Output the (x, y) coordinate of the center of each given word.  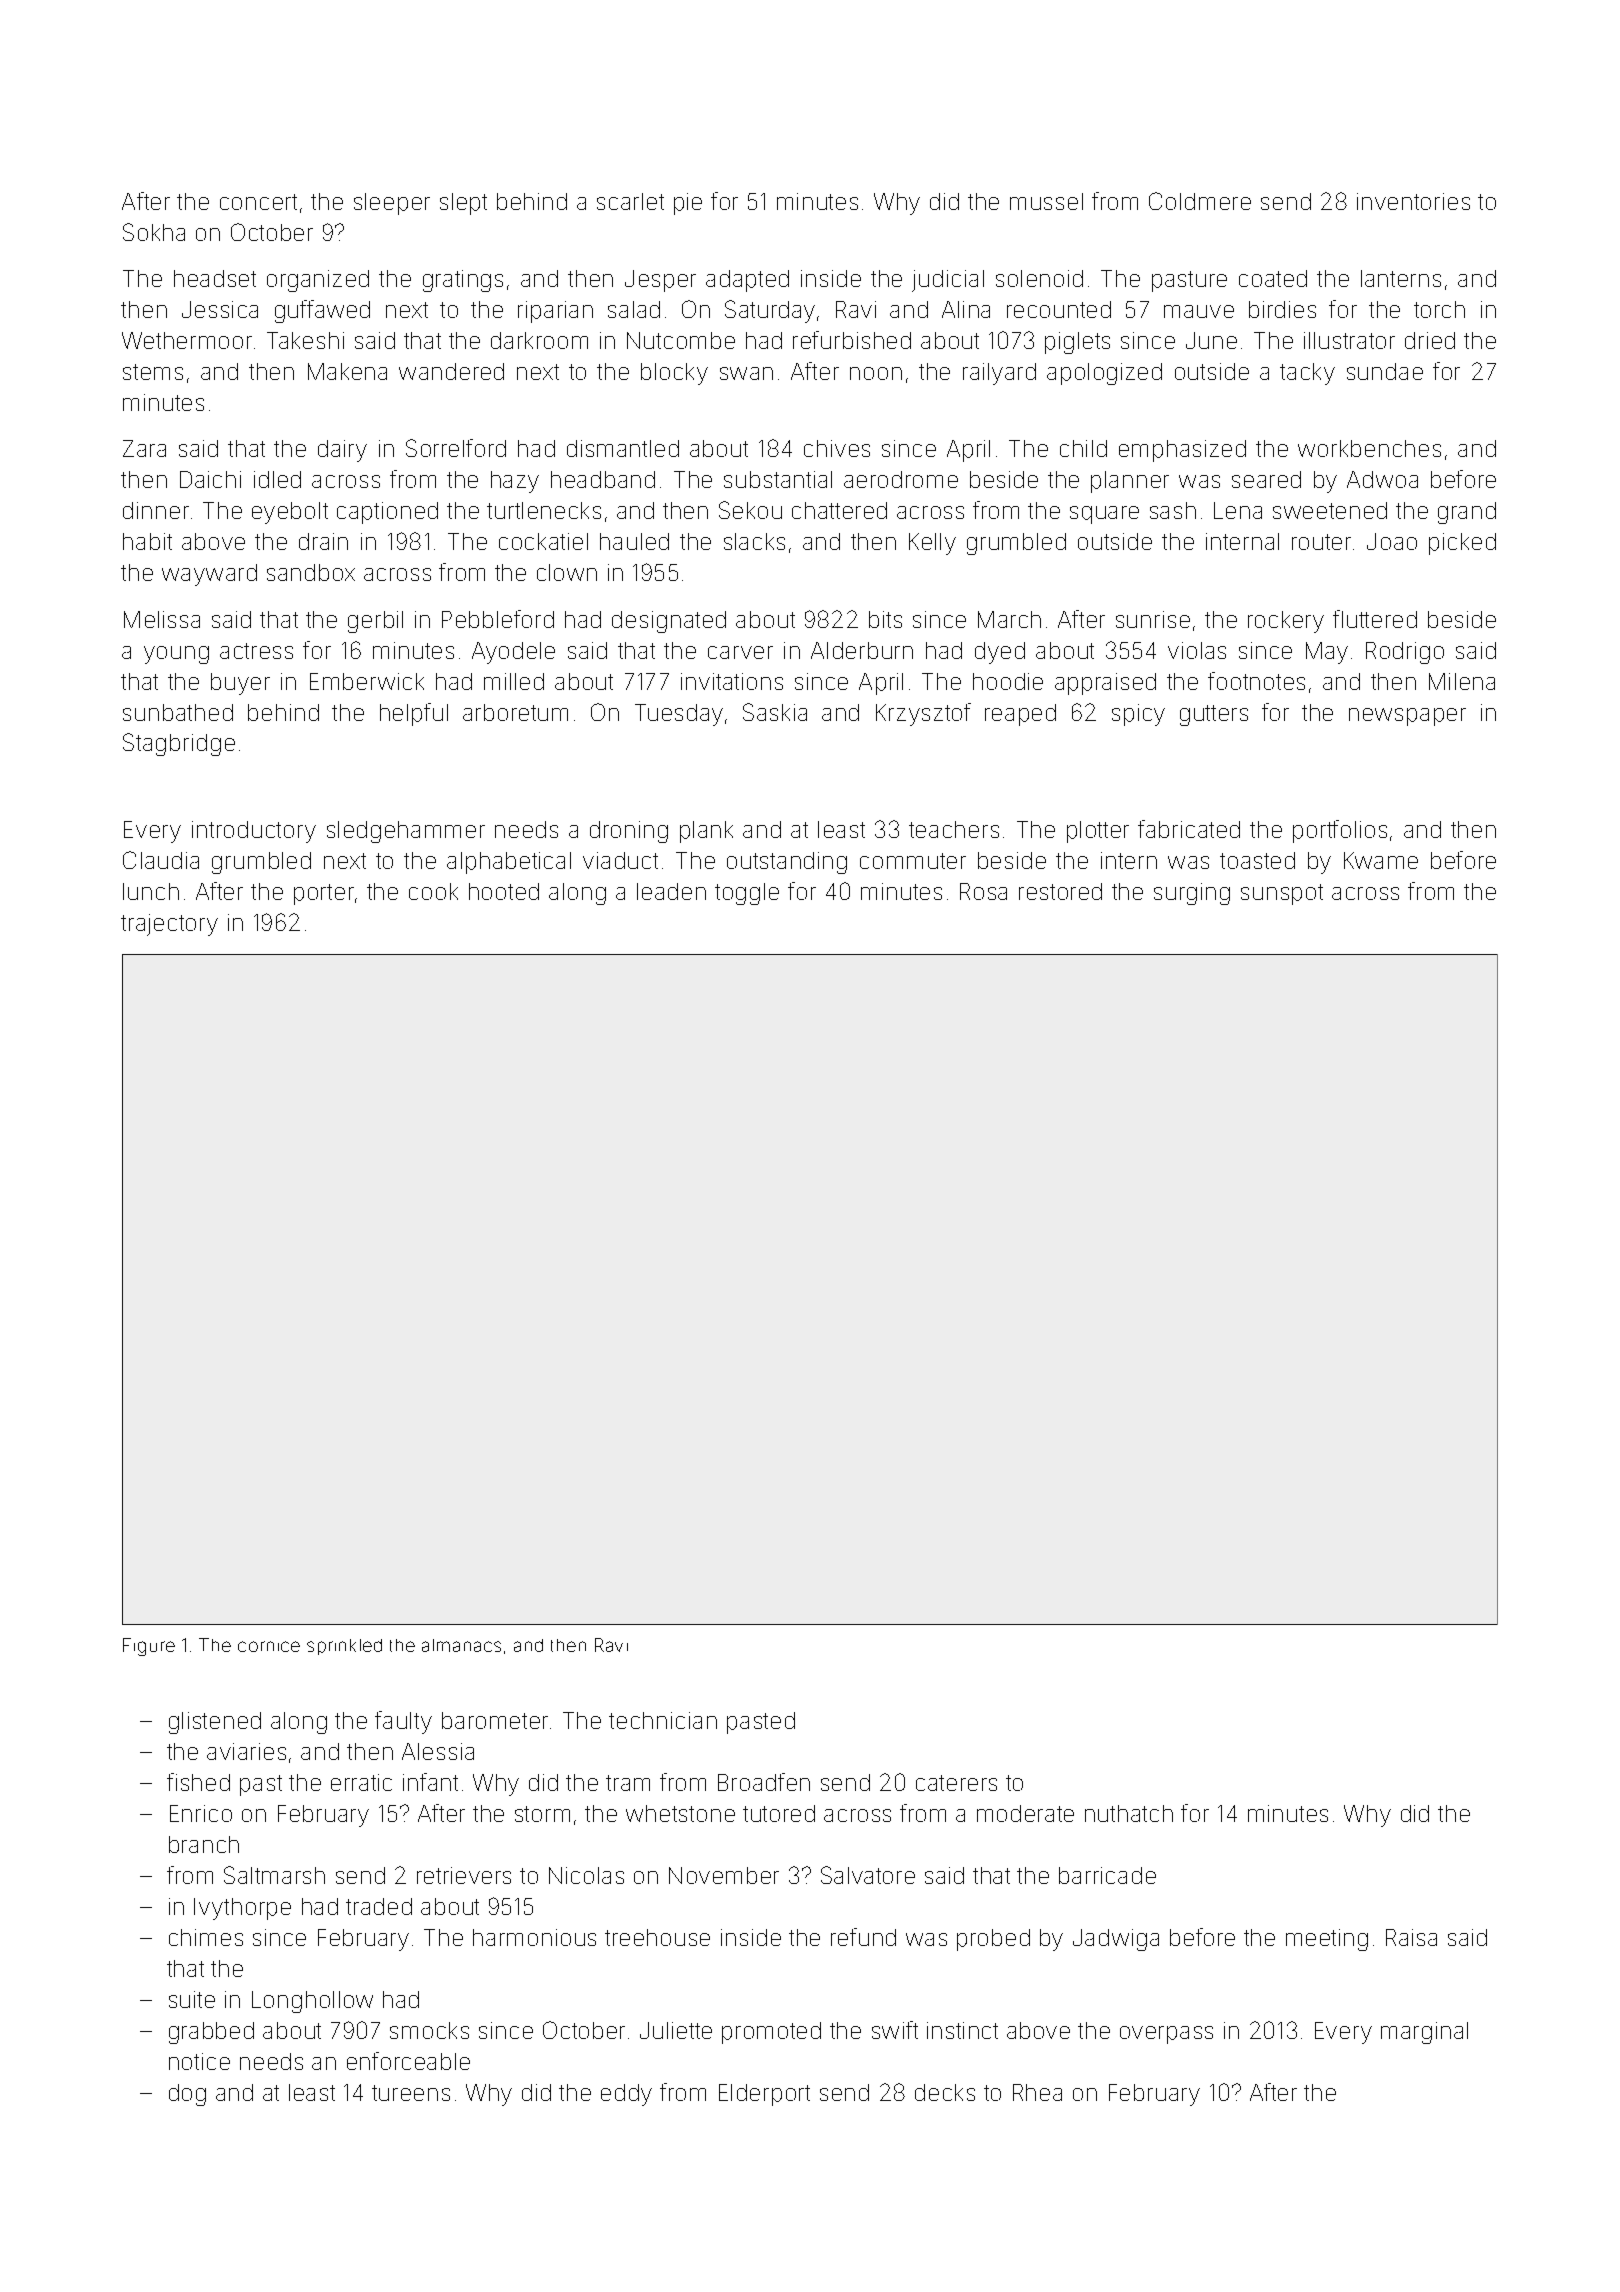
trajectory (169, 925)
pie (688, 204)
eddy (626, 2095)
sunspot (1282, 894)
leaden (671, 891)
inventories (1413, 201)
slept (463, 204)
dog (187, 2095)
